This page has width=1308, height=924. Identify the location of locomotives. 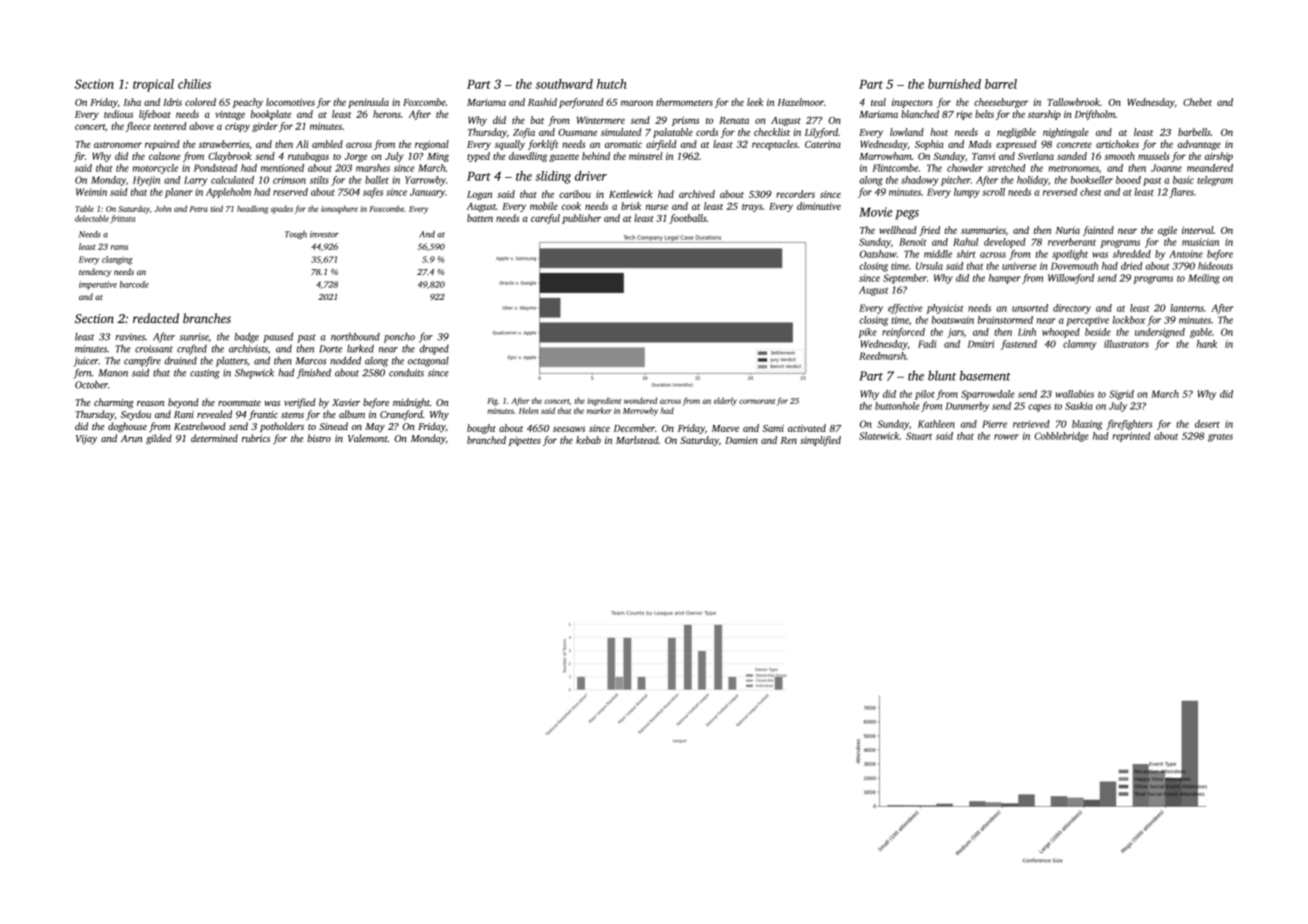
(290, 102).
